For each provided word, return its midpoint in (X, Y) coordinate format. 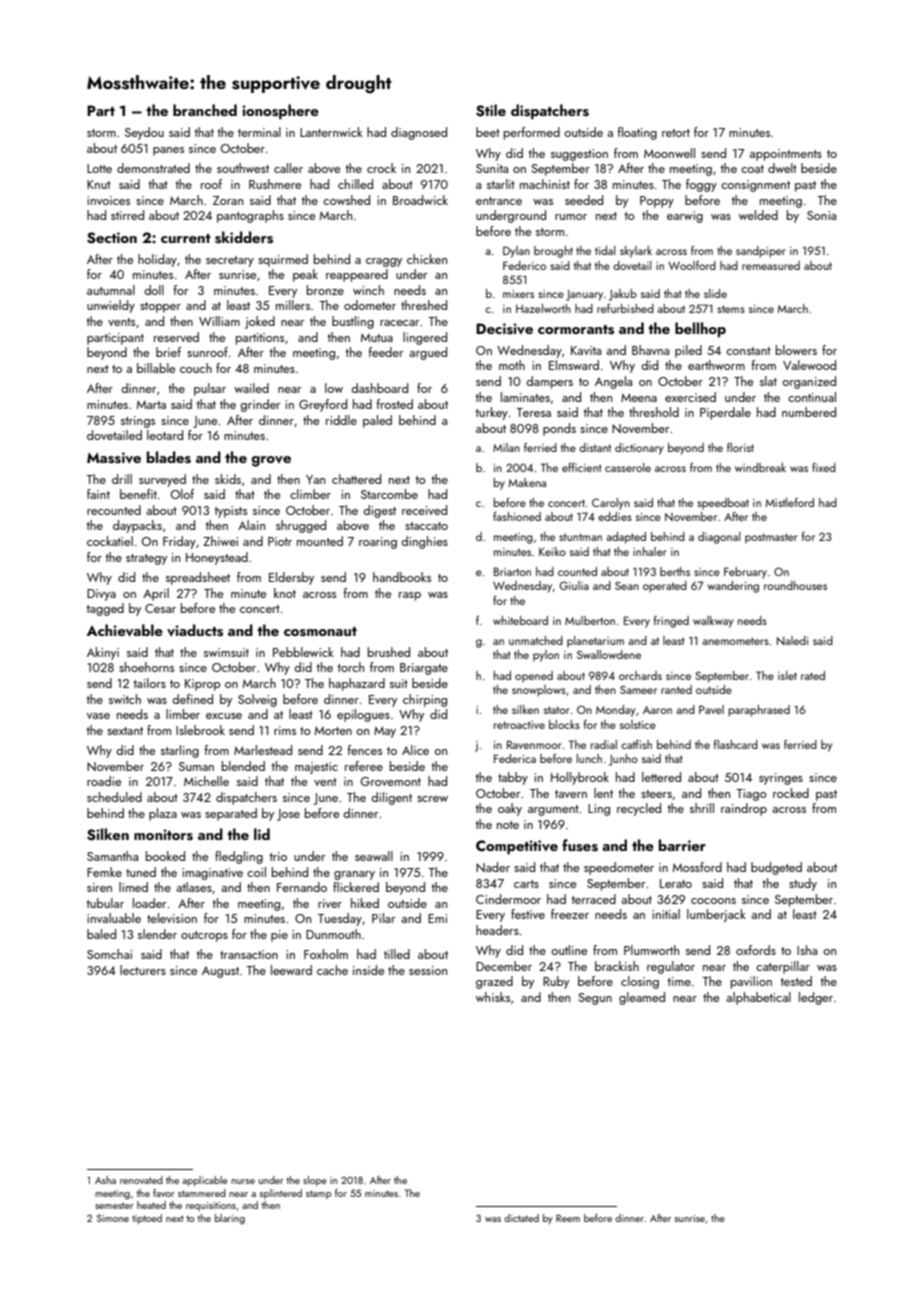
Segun (595, 999)
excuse (224, 716)
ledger (816, 998)
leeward (291, 970)
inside (368, 970)
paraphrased (759, 711)
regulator (671, 967)
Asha (105, 1180)
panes (168, 151)
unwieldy (111, 306)
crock (381, 168)
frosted (394, 404)
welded (758, 215)
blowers (796, 350)
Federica (515, 758)
